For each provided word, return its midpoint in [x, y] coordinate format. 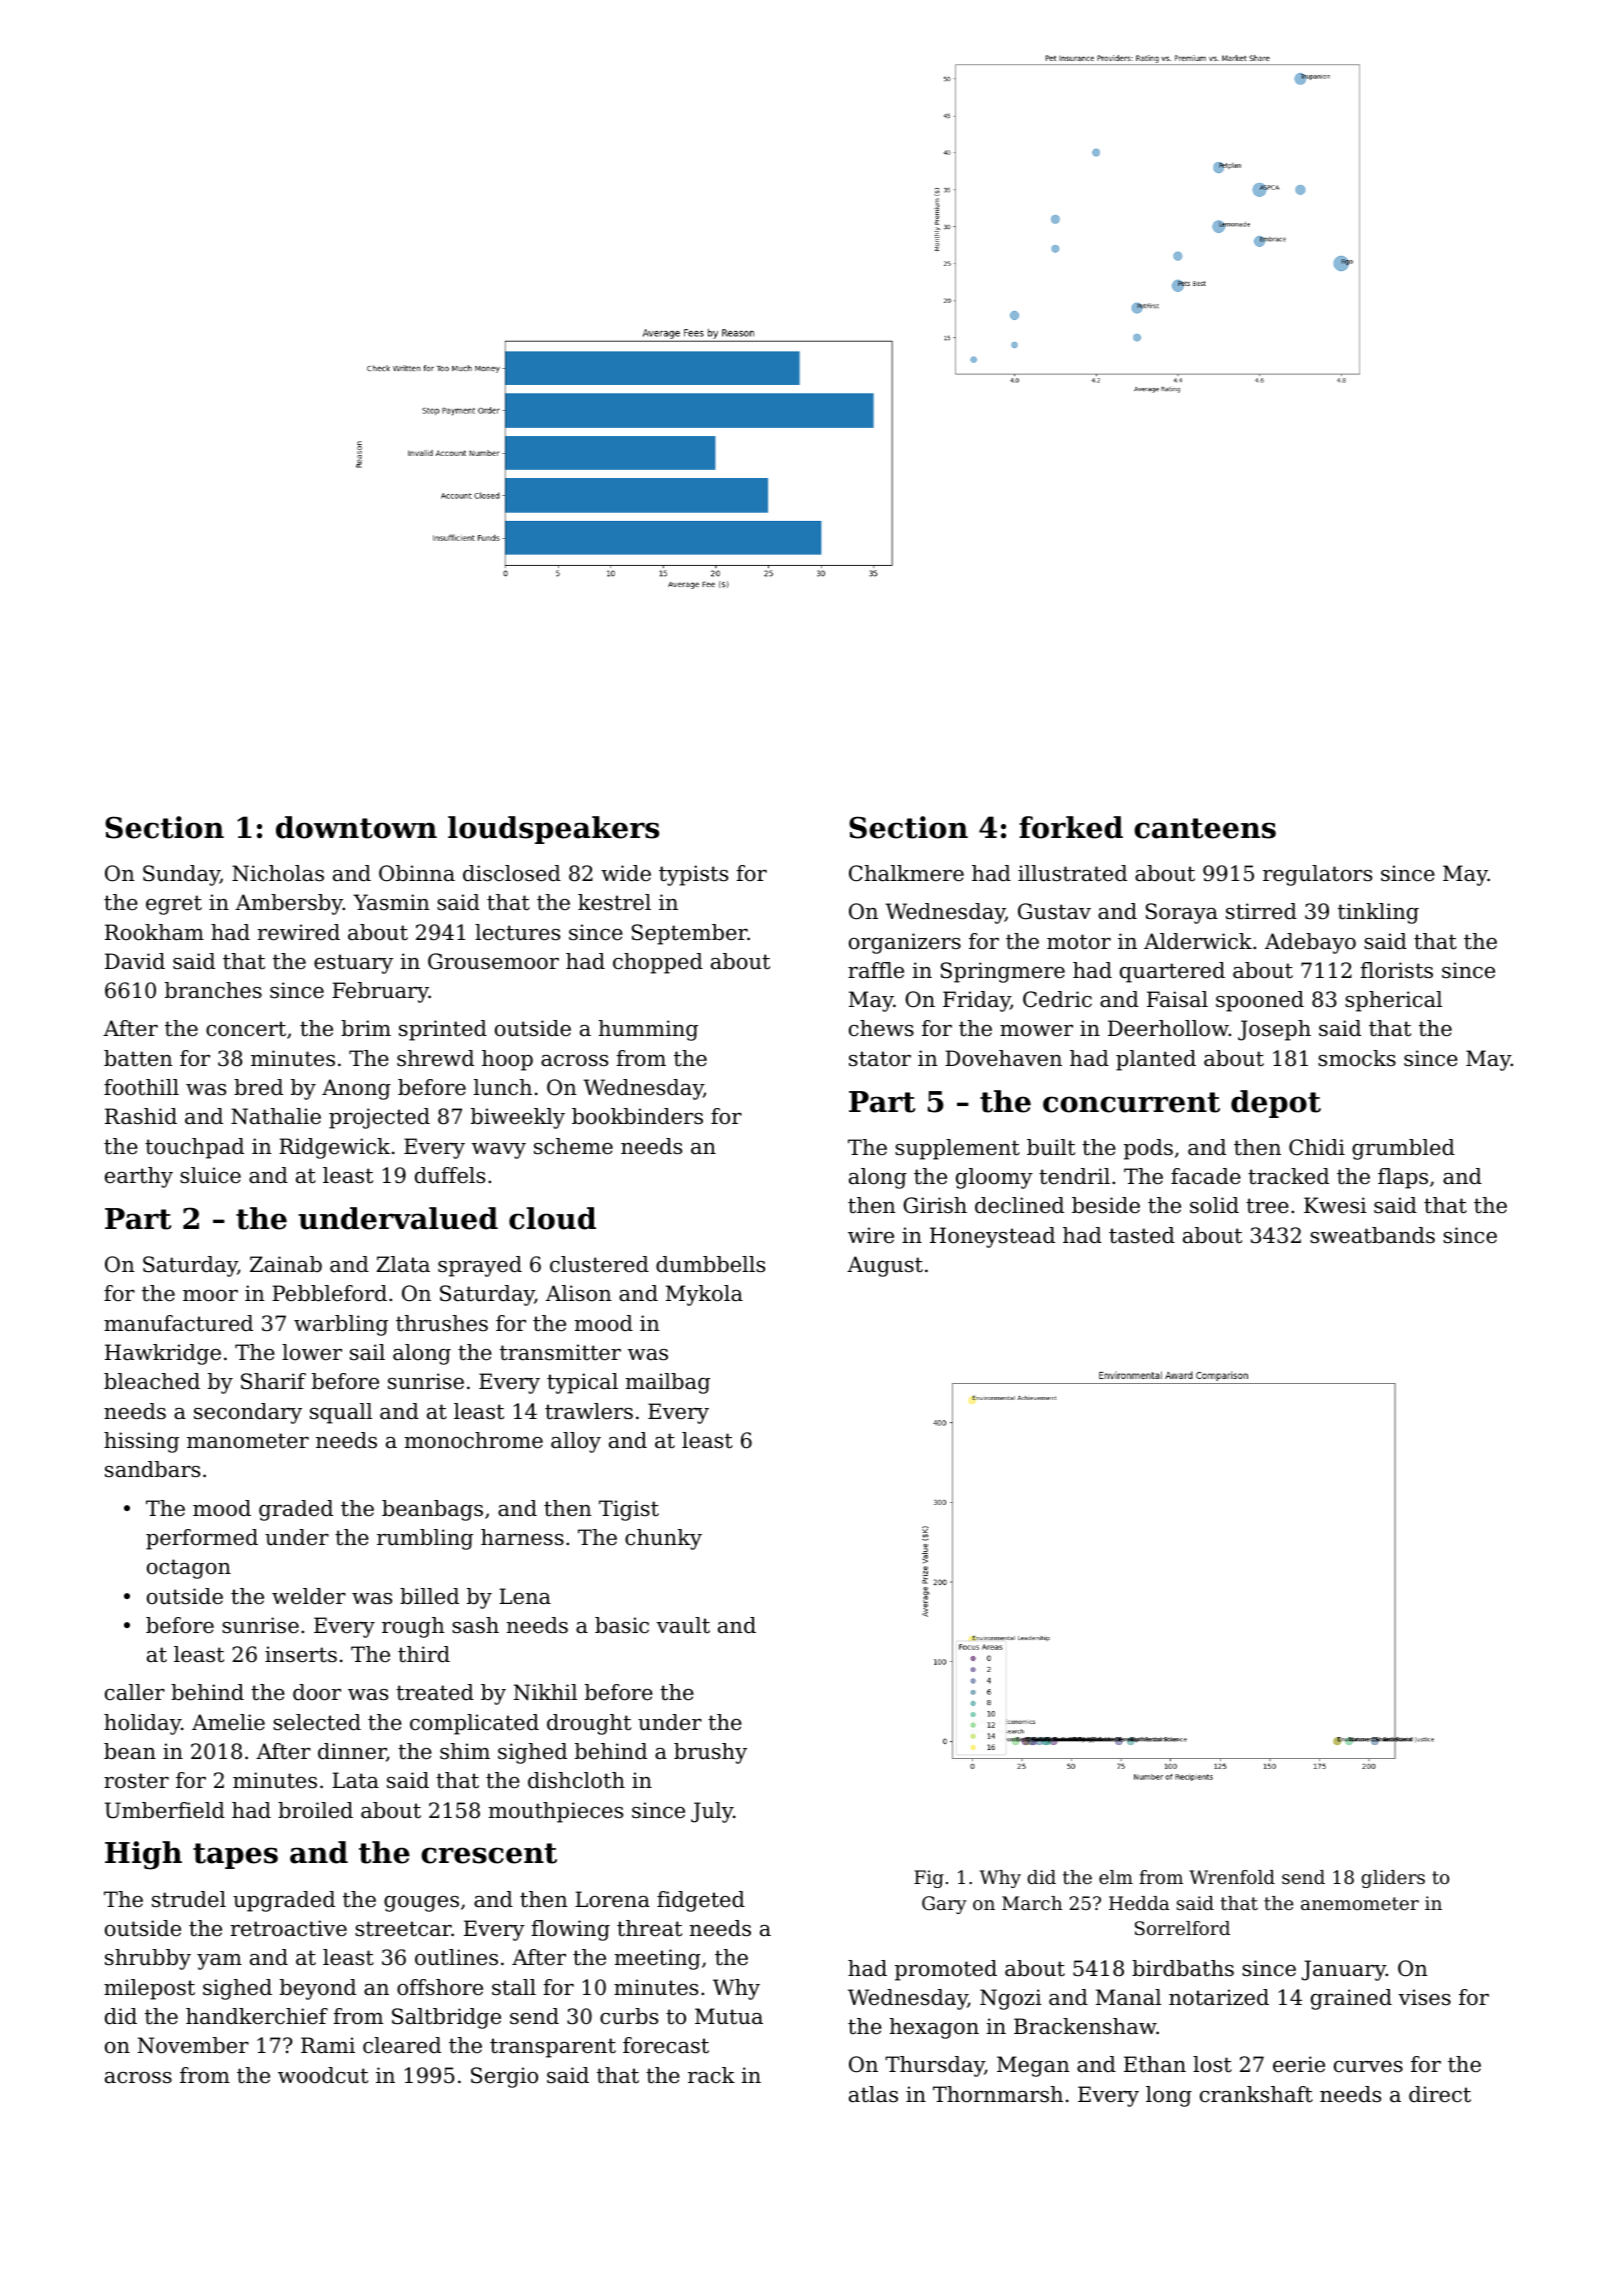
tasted [1142, 1235]
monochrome [474, 1440]
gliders [1393, 1879]
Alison [579, 1293]
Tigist [629, 1510]
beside [1106, 1205]
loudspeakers [553, 830]
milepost [149, 1989]
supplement [957, 1149]
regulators [1317, 875]
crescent [489, 1853]
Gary [944, 1905]
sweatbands [1372, 1235]
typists [693, 875]
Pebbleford [329, 1293]
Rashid [141, 1116]
